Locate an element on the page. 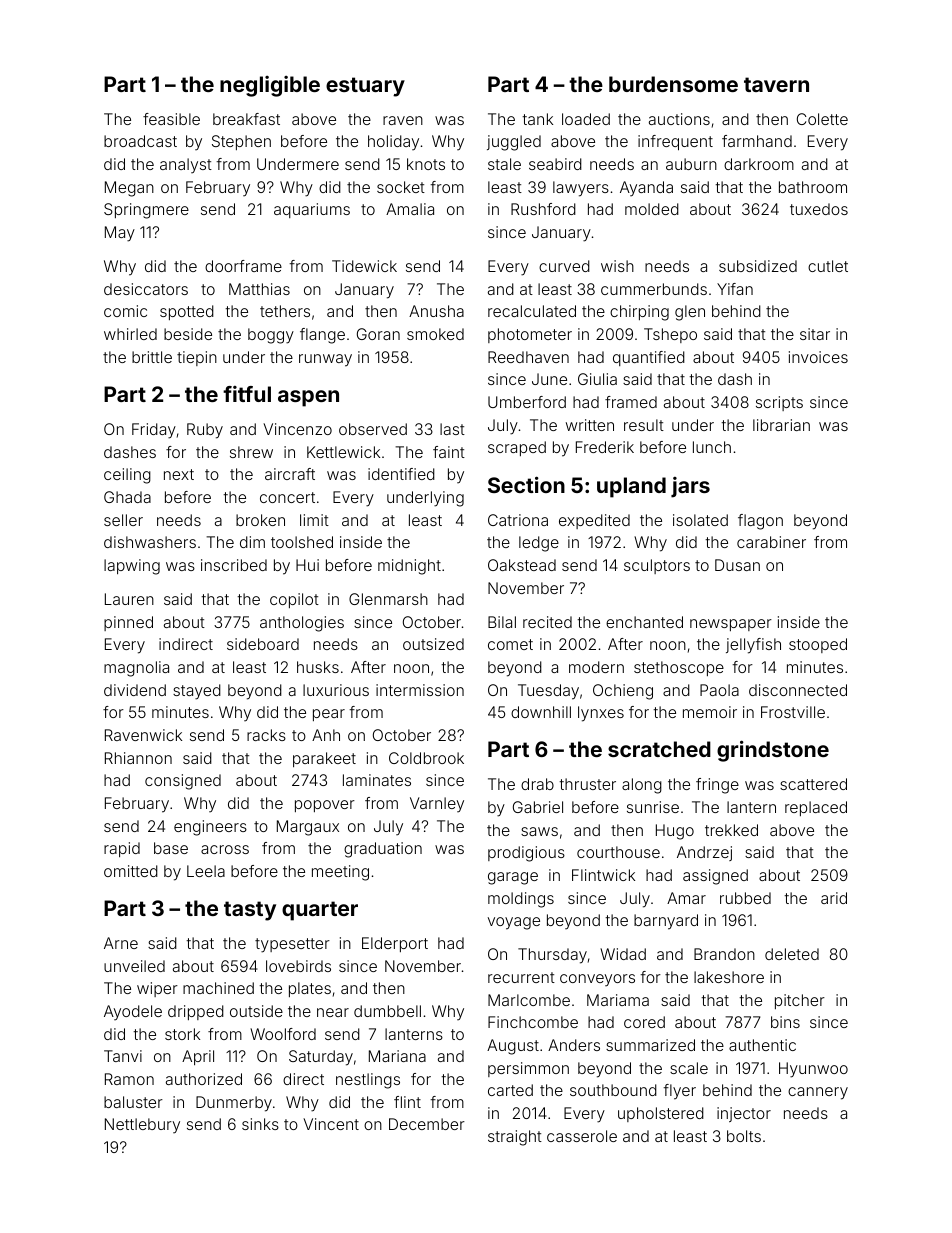  burdensome is located at coordinates (673, 84).
